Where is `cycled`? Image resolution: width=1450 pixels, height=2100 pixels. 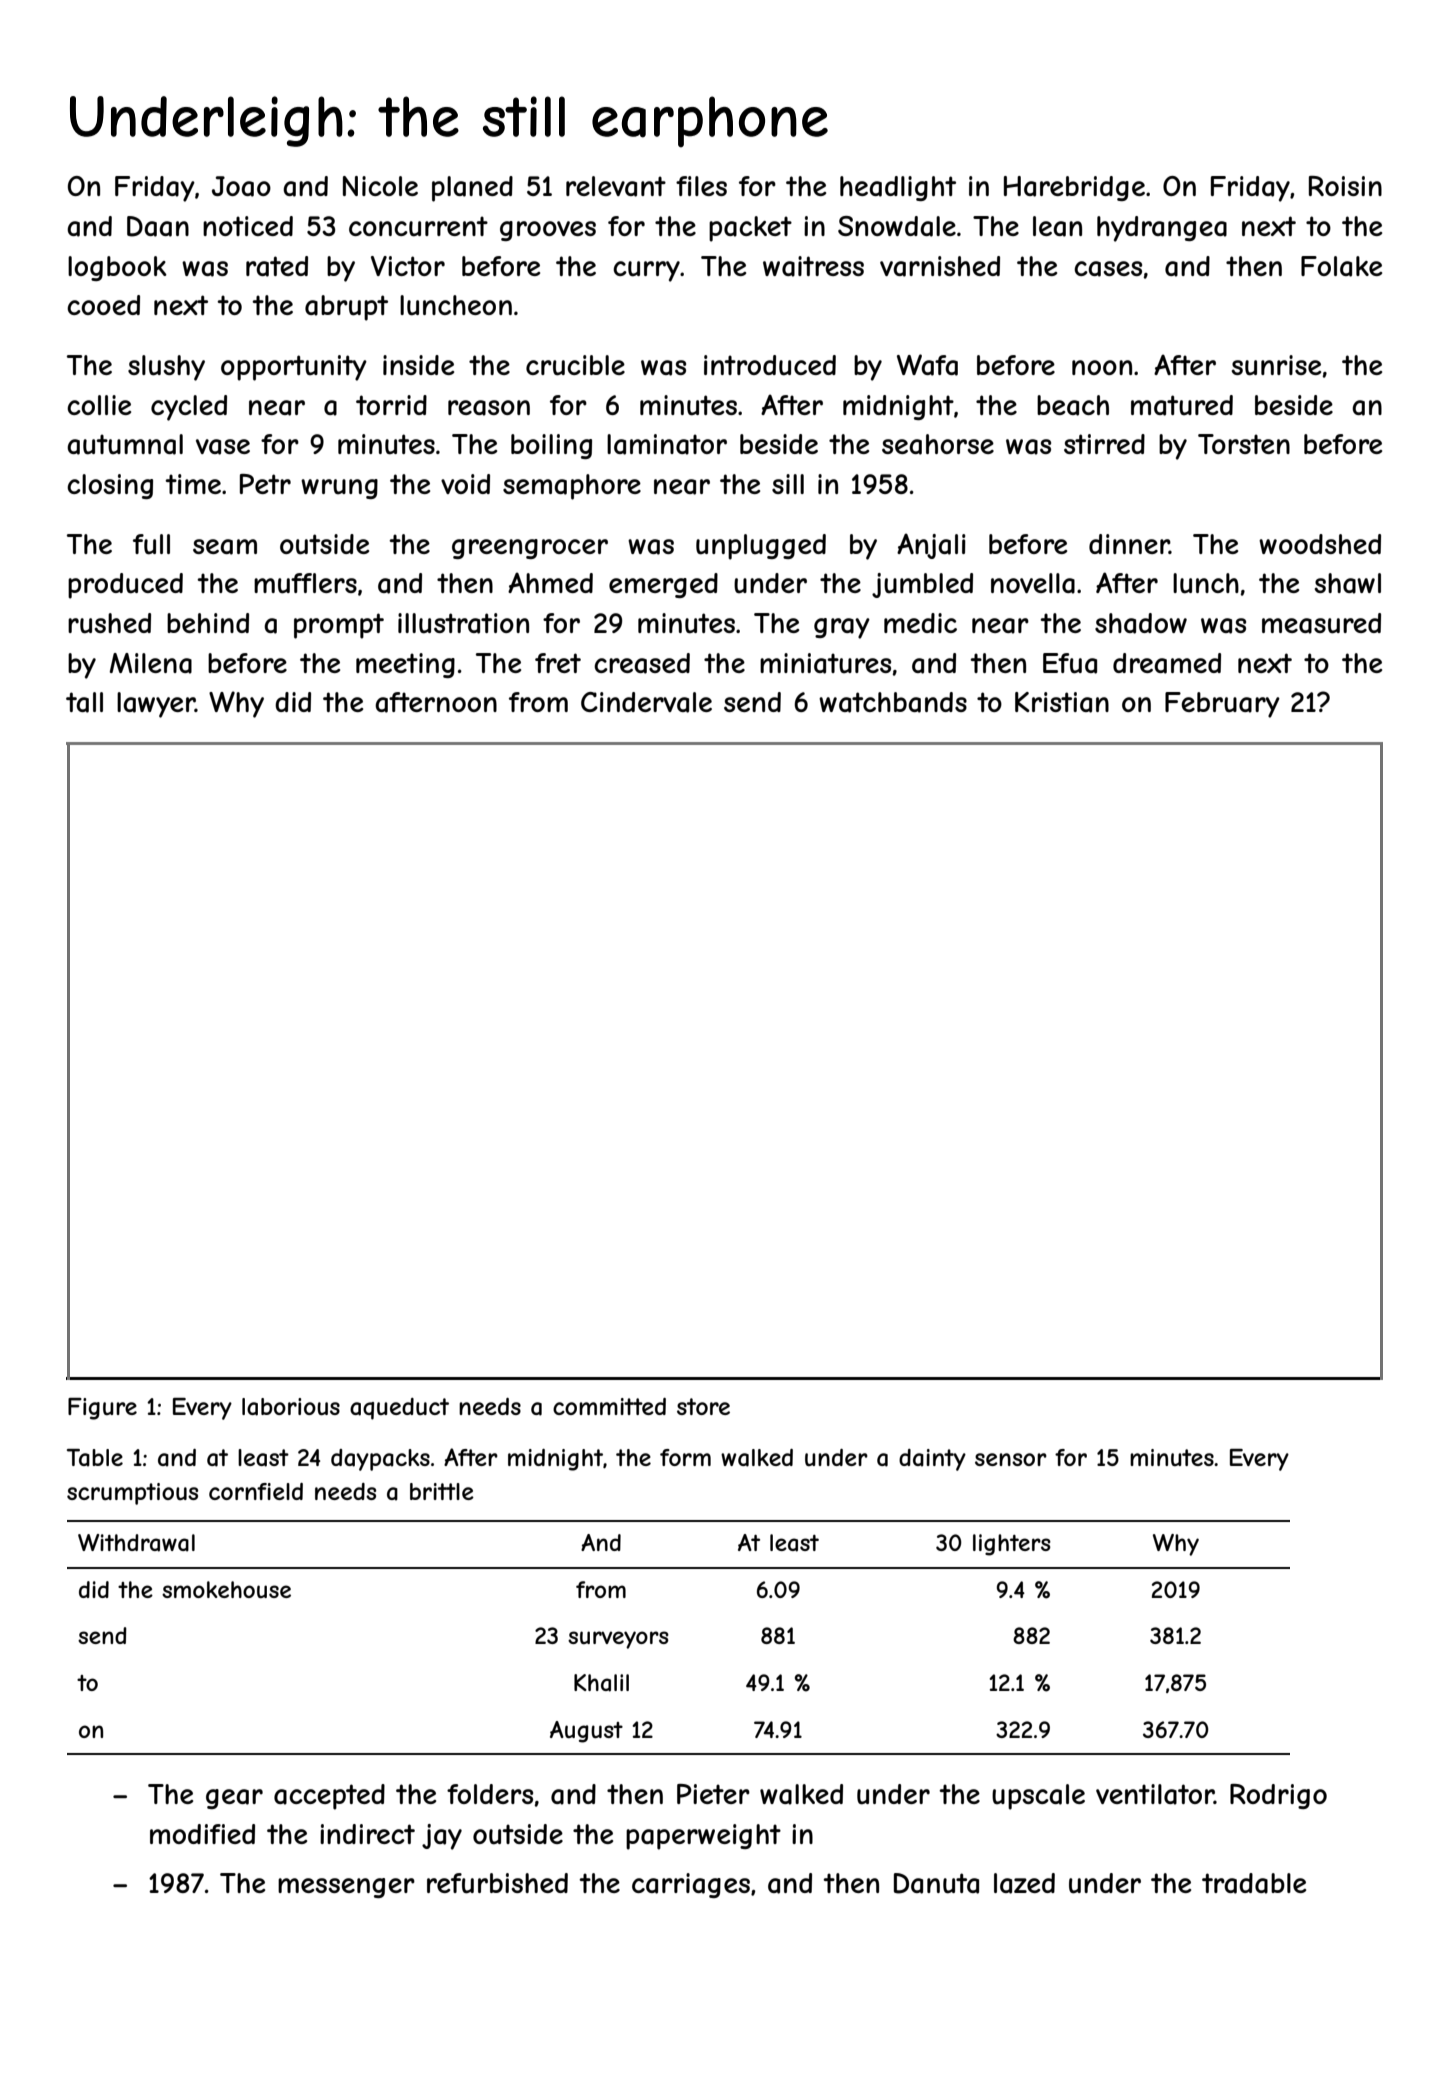
cycled is located at coordinates (189, 408).
